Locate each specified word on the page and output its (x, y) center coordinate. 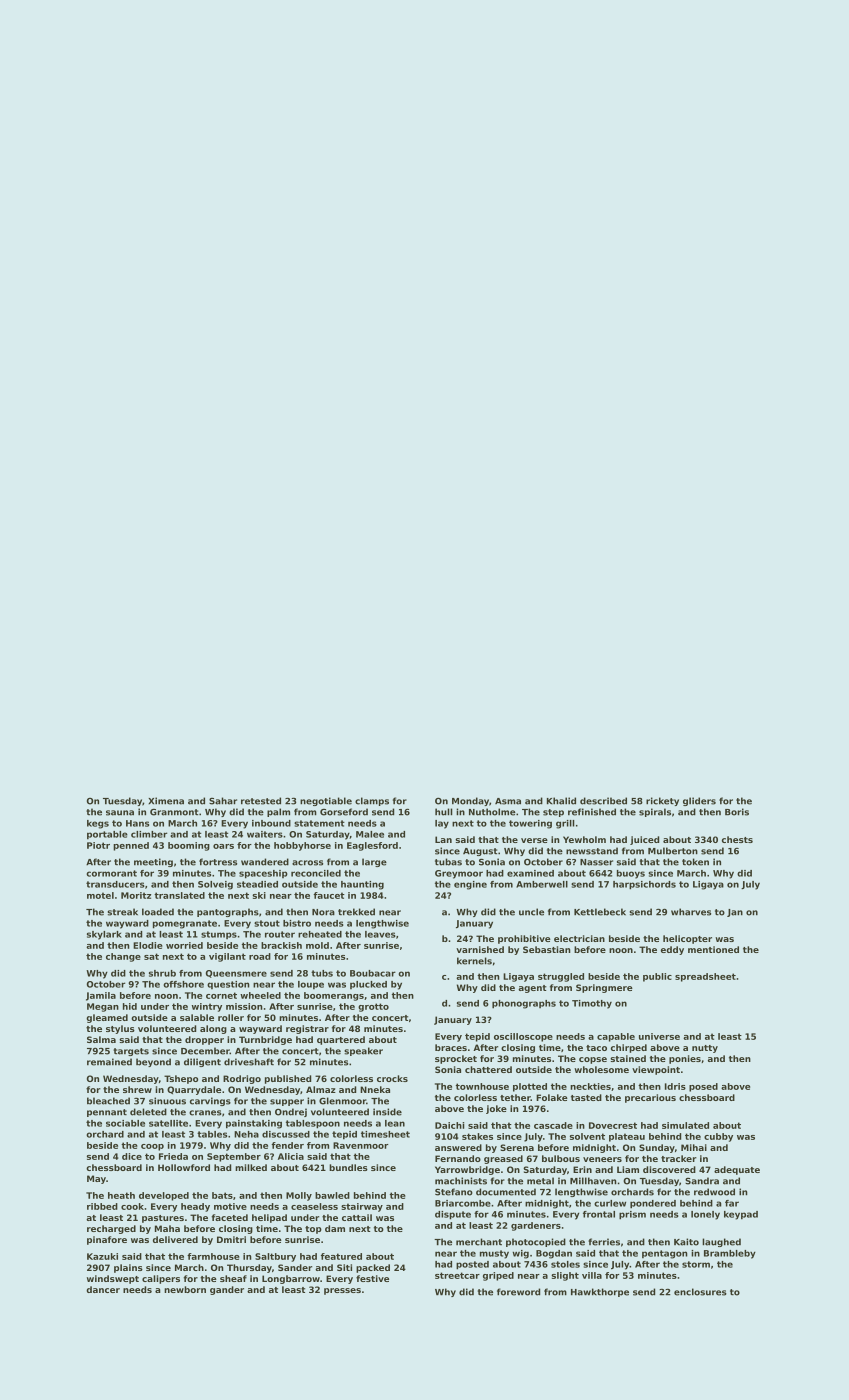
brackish (281, 945)
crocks (392, 1078)
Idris (675, 1086)
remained (109, 1062)
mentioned (713, 949)
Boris (737, 812)
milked (251, 1167)
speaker (363, 1051)
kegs (98, 824)
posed (703, 1087)
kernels (474, 961)
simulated (685, 1125)
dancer (103, 1289)
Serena (517, 1147)
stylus (120, 1029)
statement (319, 823)
